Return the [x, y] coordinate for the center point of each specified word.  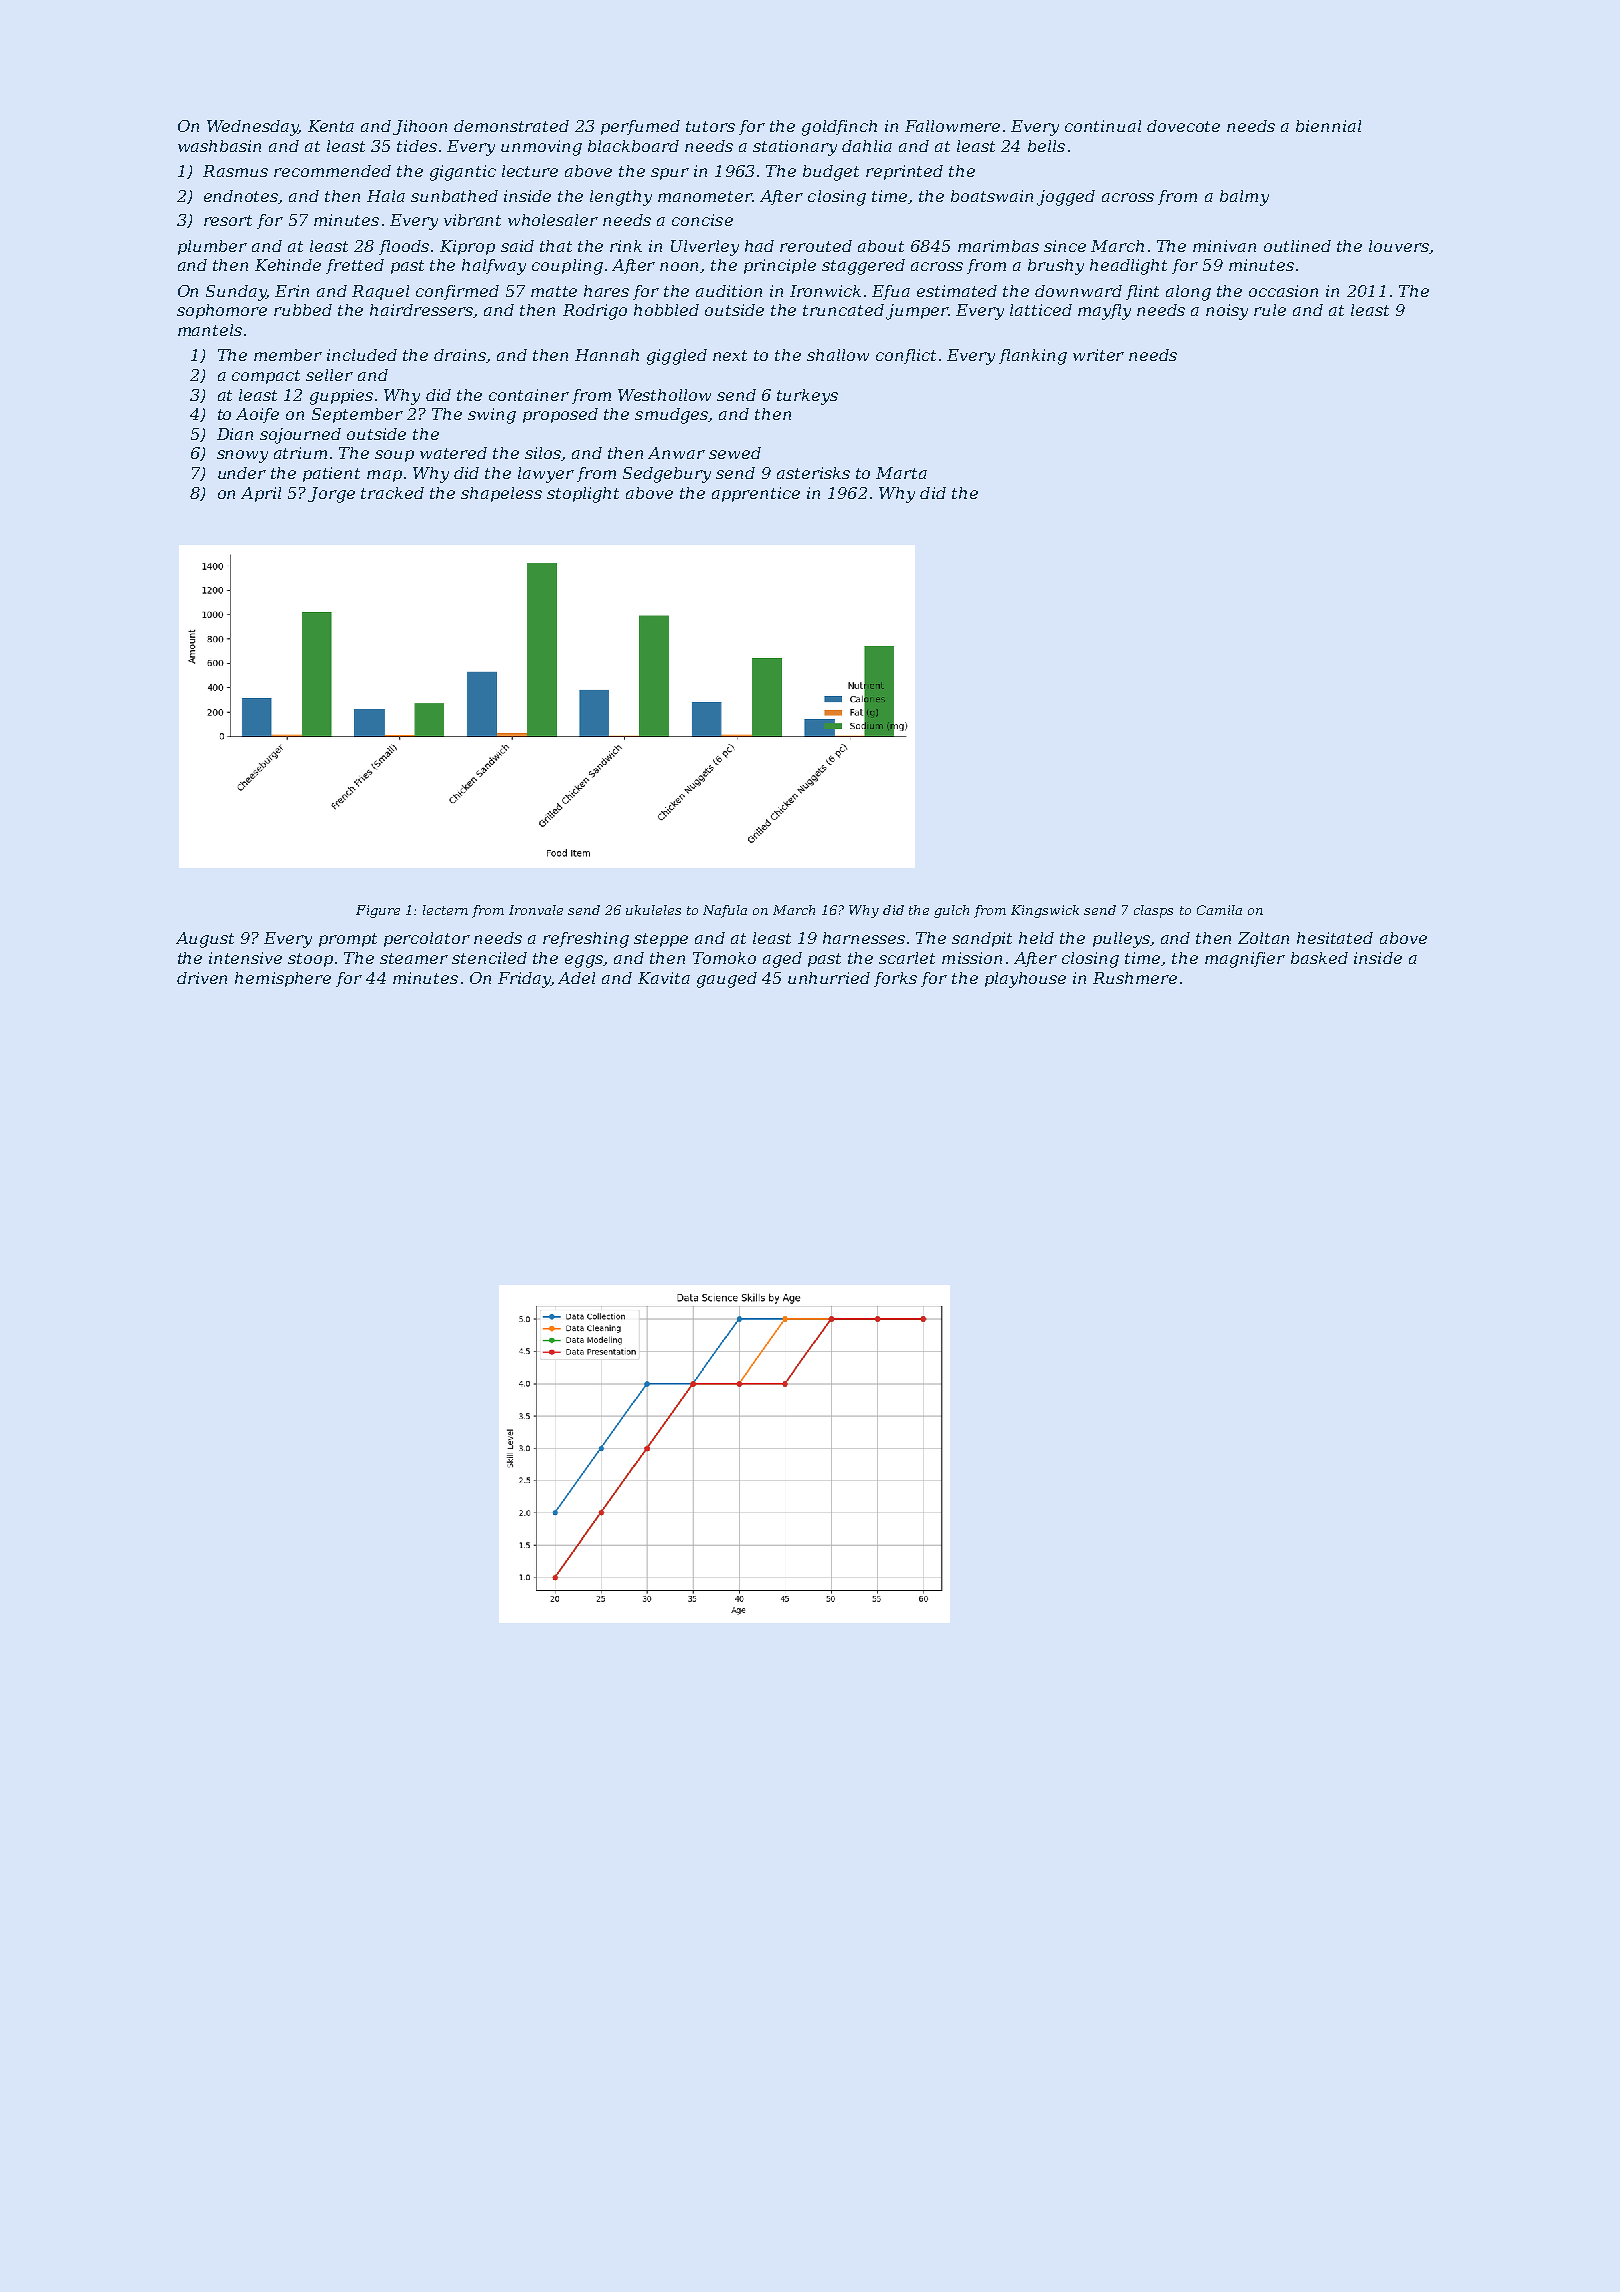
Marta [901, 473]
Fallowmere [952, 126]
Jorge [331, 495]
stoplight [583, 495]
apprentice [756, 494]
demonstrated [511, 126]
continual [1103, 126]
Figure [378, 911]
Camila [1219, 910]
